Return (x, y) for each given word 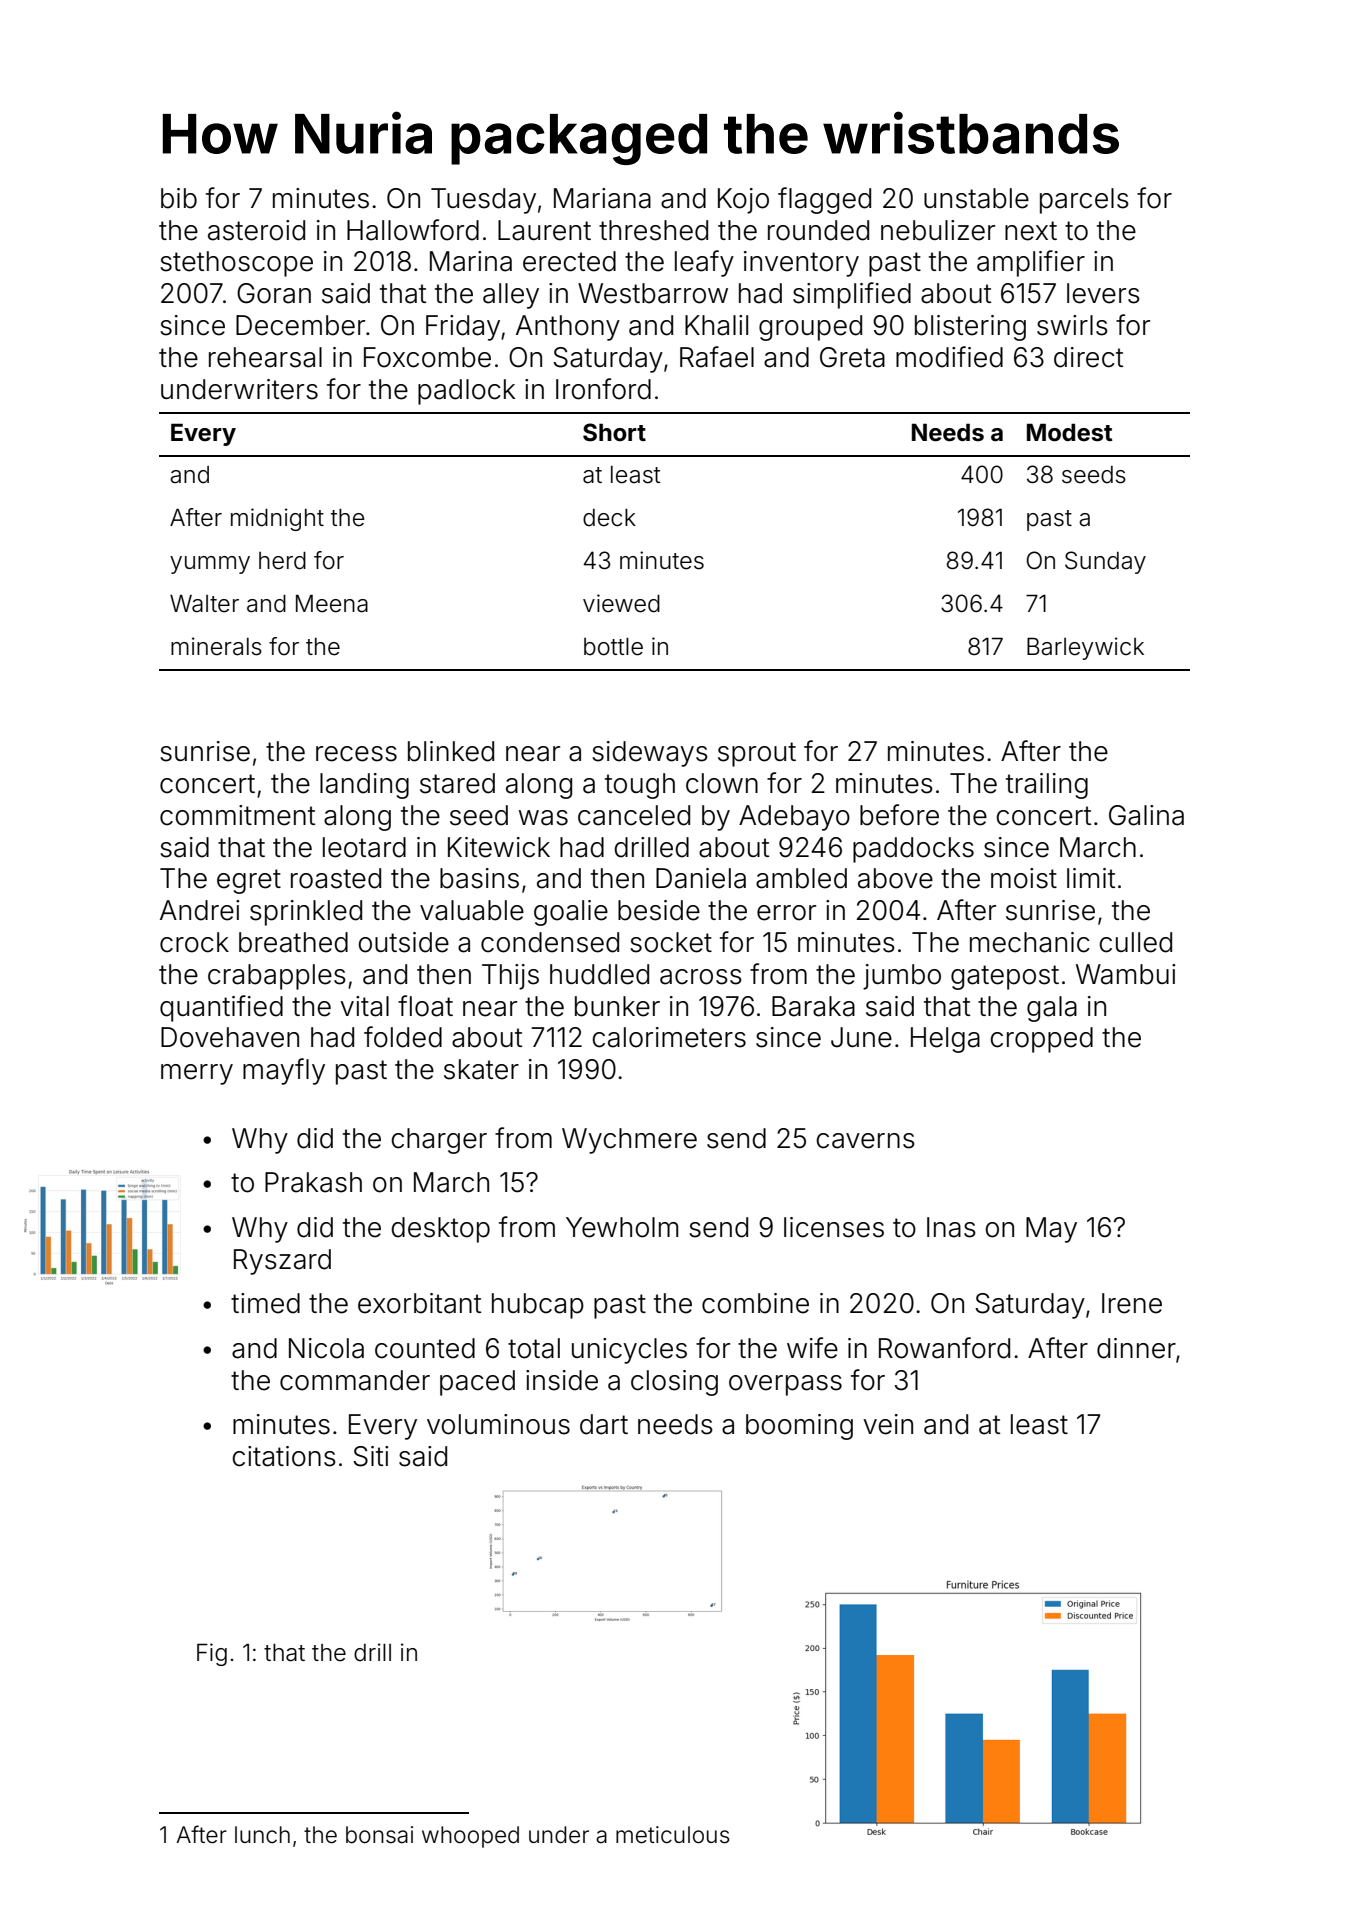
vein (888, 1424)
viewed (621, 603)
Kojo (743, 201)
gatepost (1005, 977)
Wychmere (629, 1141)
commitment (237, 815)
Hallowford (413, 230)
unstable (976, 198)
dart (604, 1424)
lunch (262, 1834)
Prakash (313, 1182)
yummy (210, 565)
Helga (945, 1040)
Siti (370, 1456)
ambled (801, 878)
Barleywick (1085, 648)
